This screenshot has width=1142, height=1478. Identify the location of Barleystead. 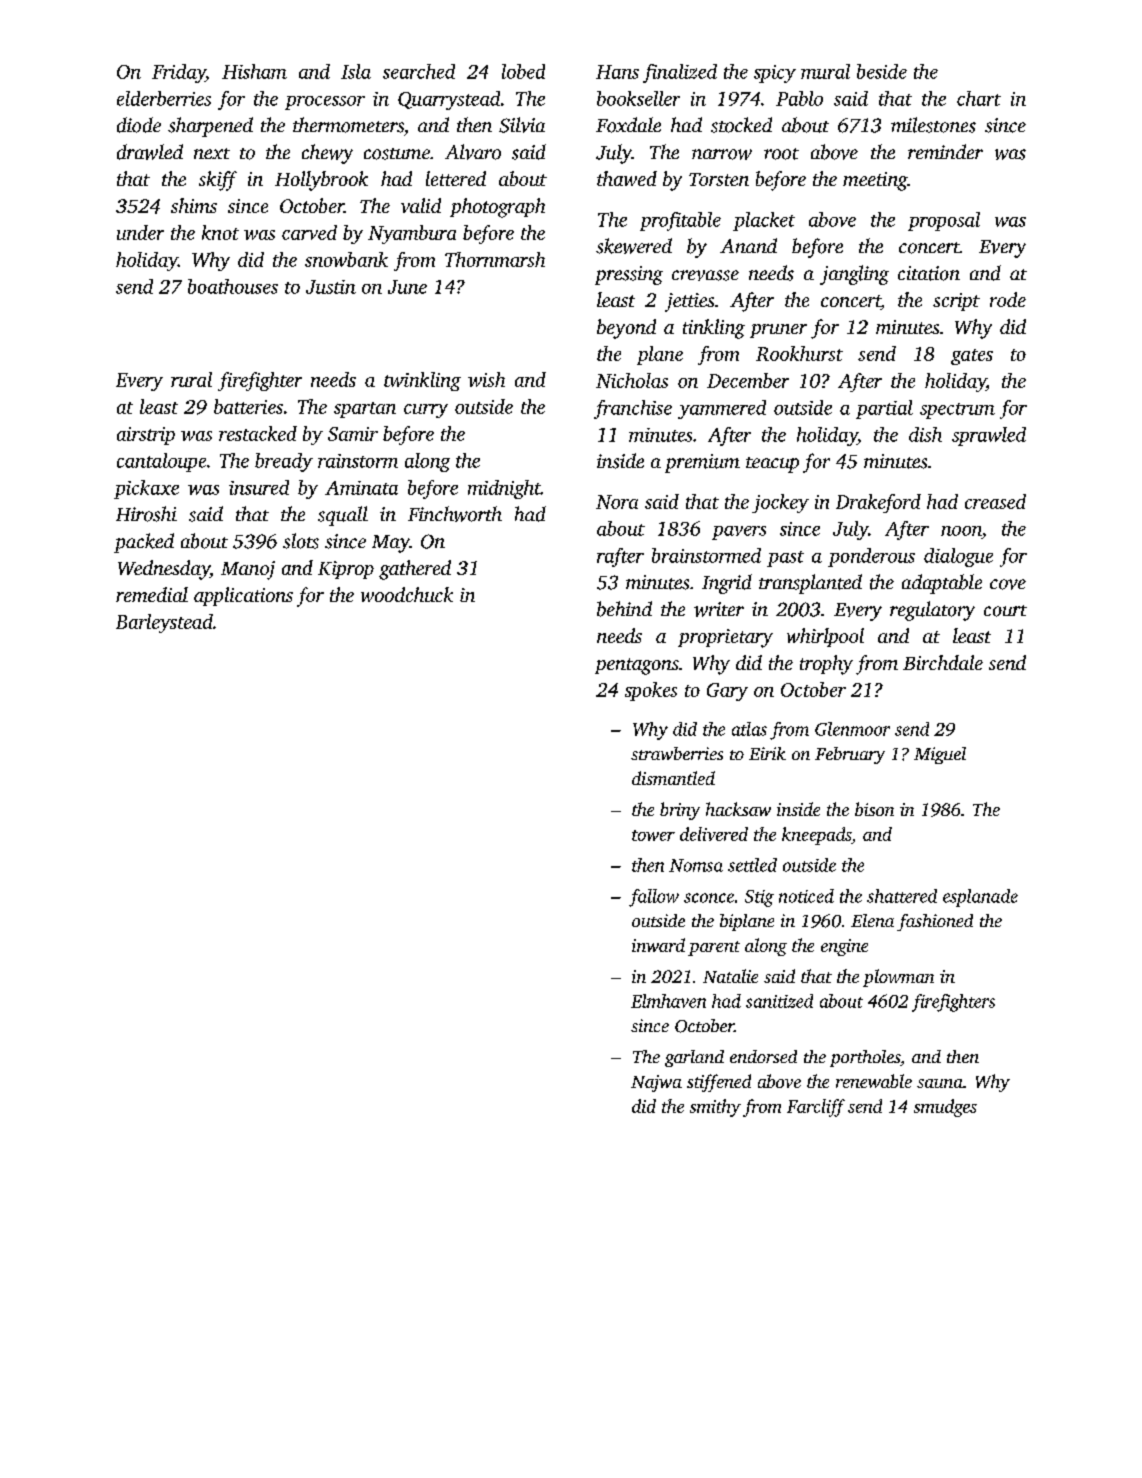
(164, 623).
